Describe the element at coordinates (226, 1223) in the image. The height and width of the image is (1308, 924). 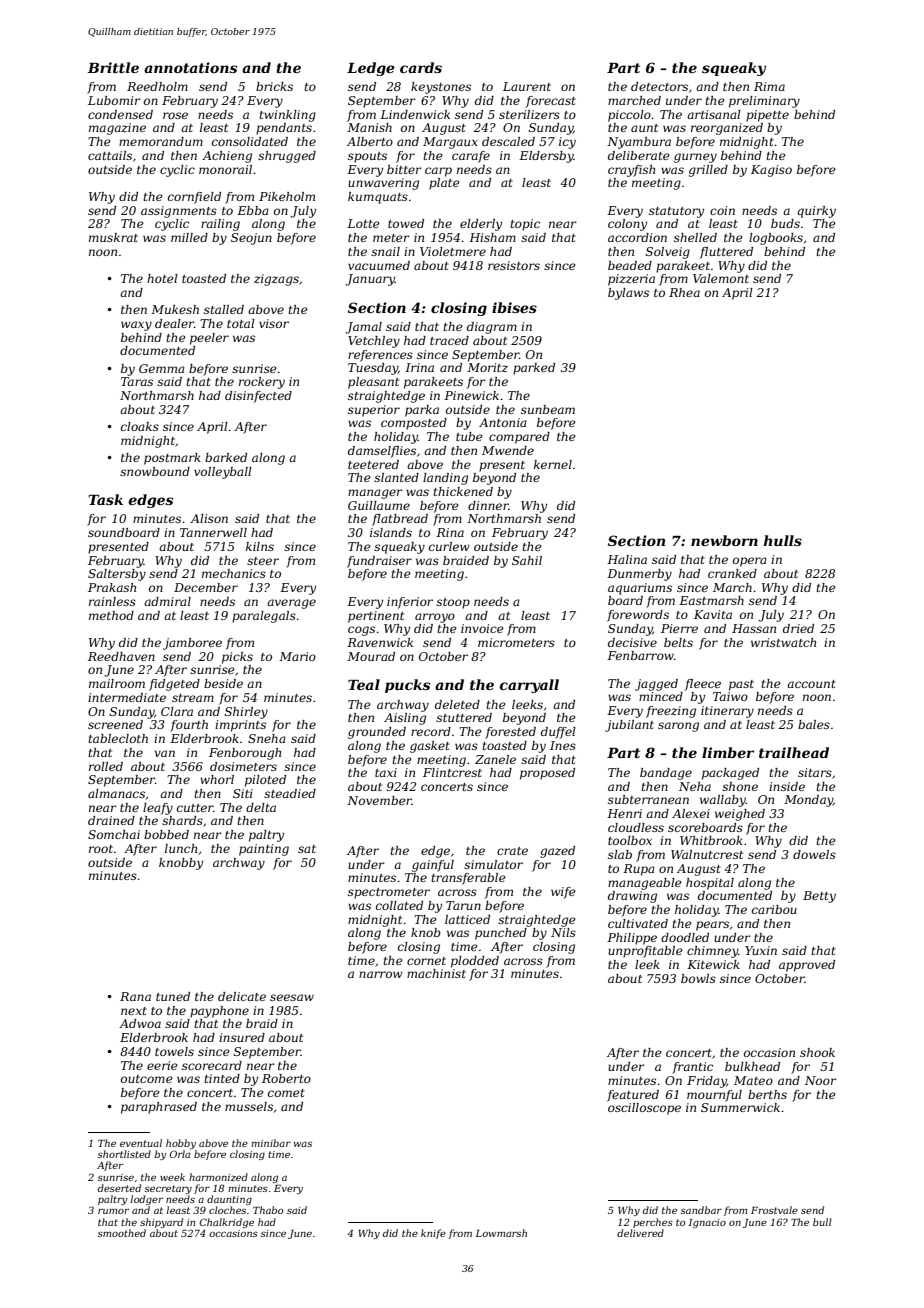
I see `Chalkridge` at that location.
